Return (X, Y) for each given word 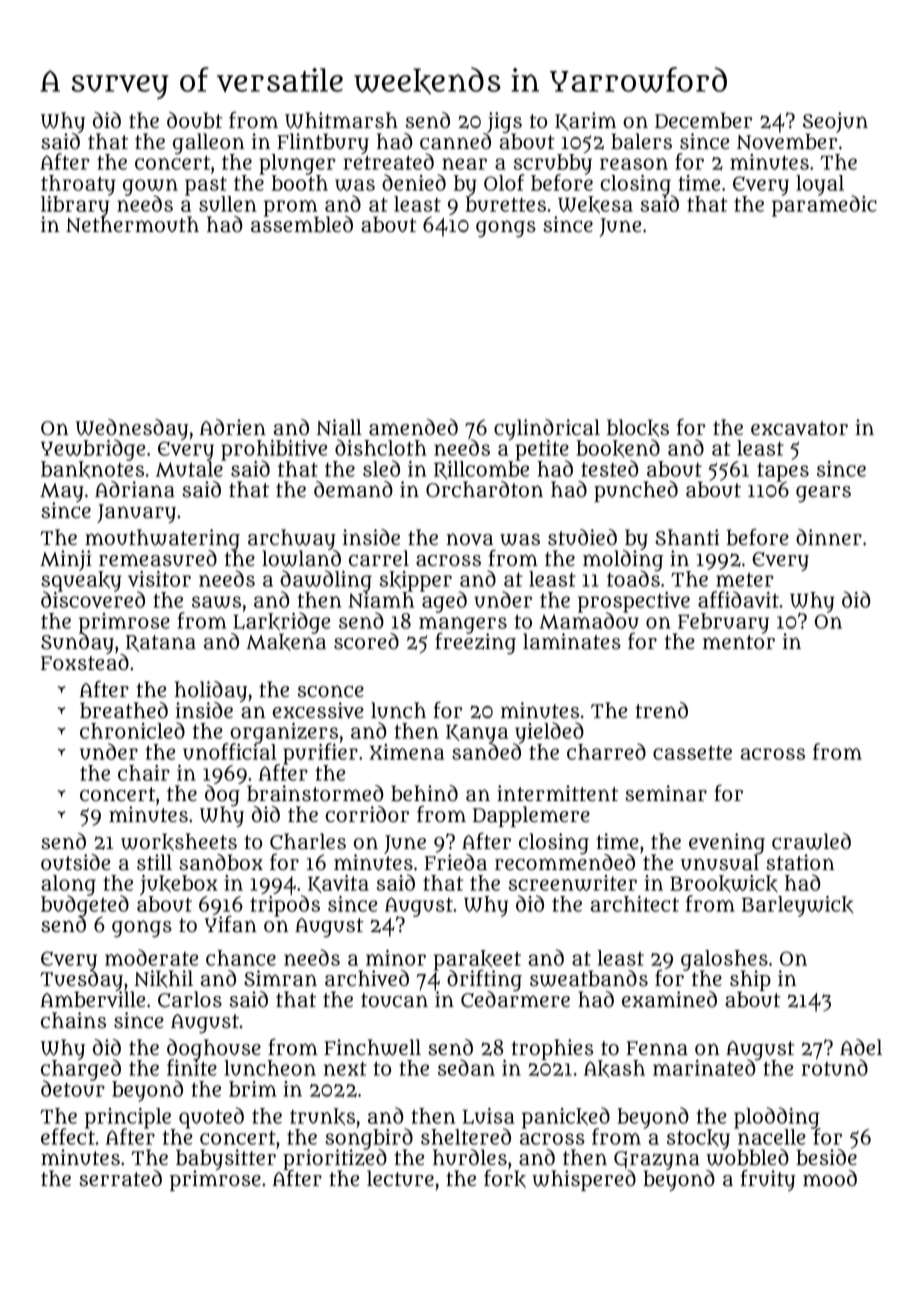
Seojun (835, 123)
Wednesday (132, 429)
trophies (552, 1049)
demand (353, 489)
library (75, 206)
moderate (151, 957)
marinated (704, 1068)
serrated (120, 1178)
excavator (799, 428)
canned (455, 141)
